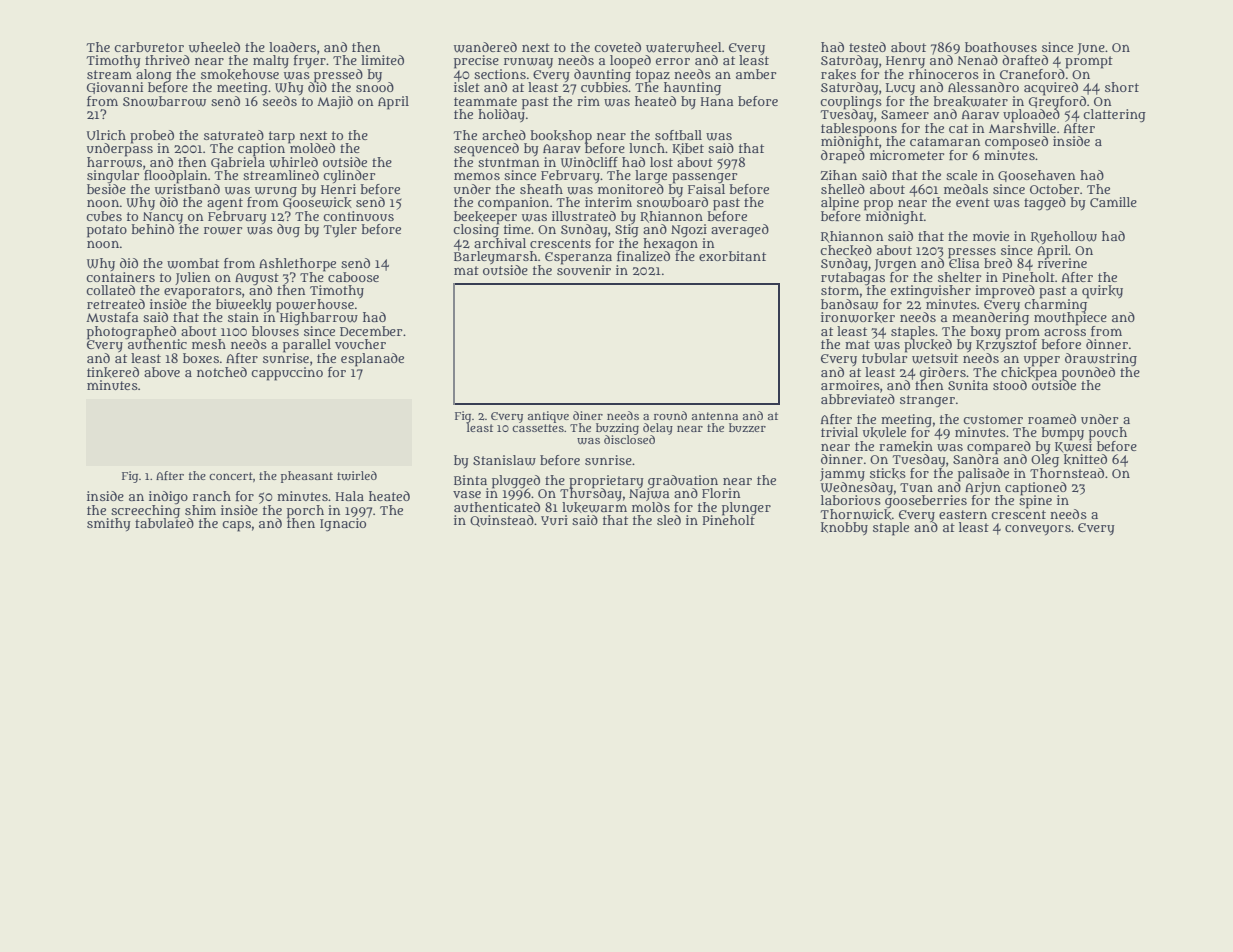 The width and height of the image is (1233, 952). Describe the element at coordinates (508, 162) in the image. I see `stuntman` at that location.
